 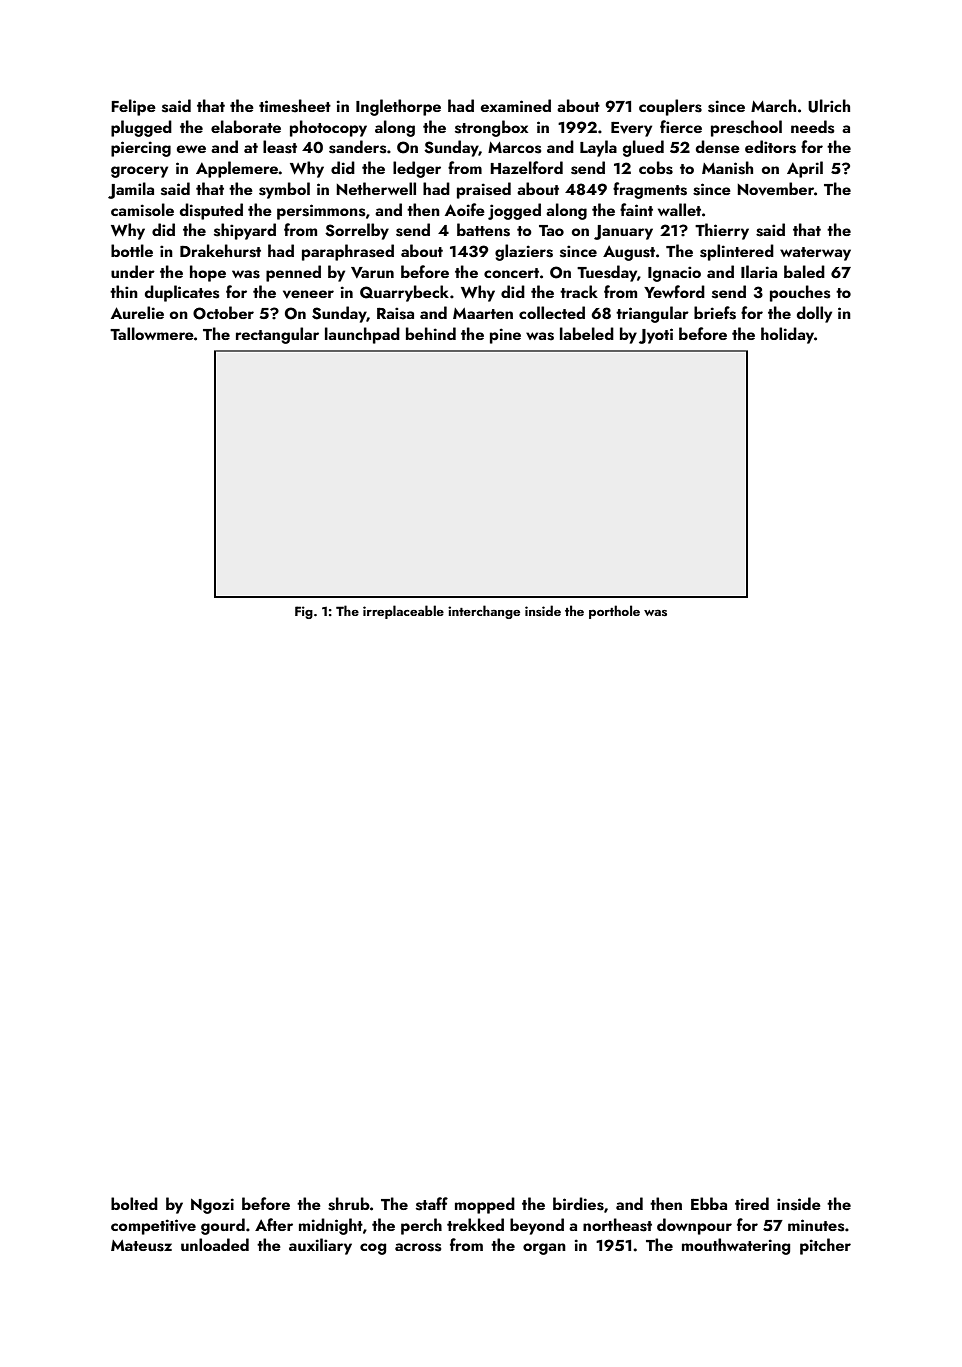 What do you see at coordinates (134, 1203) in the screenshot?
I see `bolted` at bounding box center [134, 1203].
